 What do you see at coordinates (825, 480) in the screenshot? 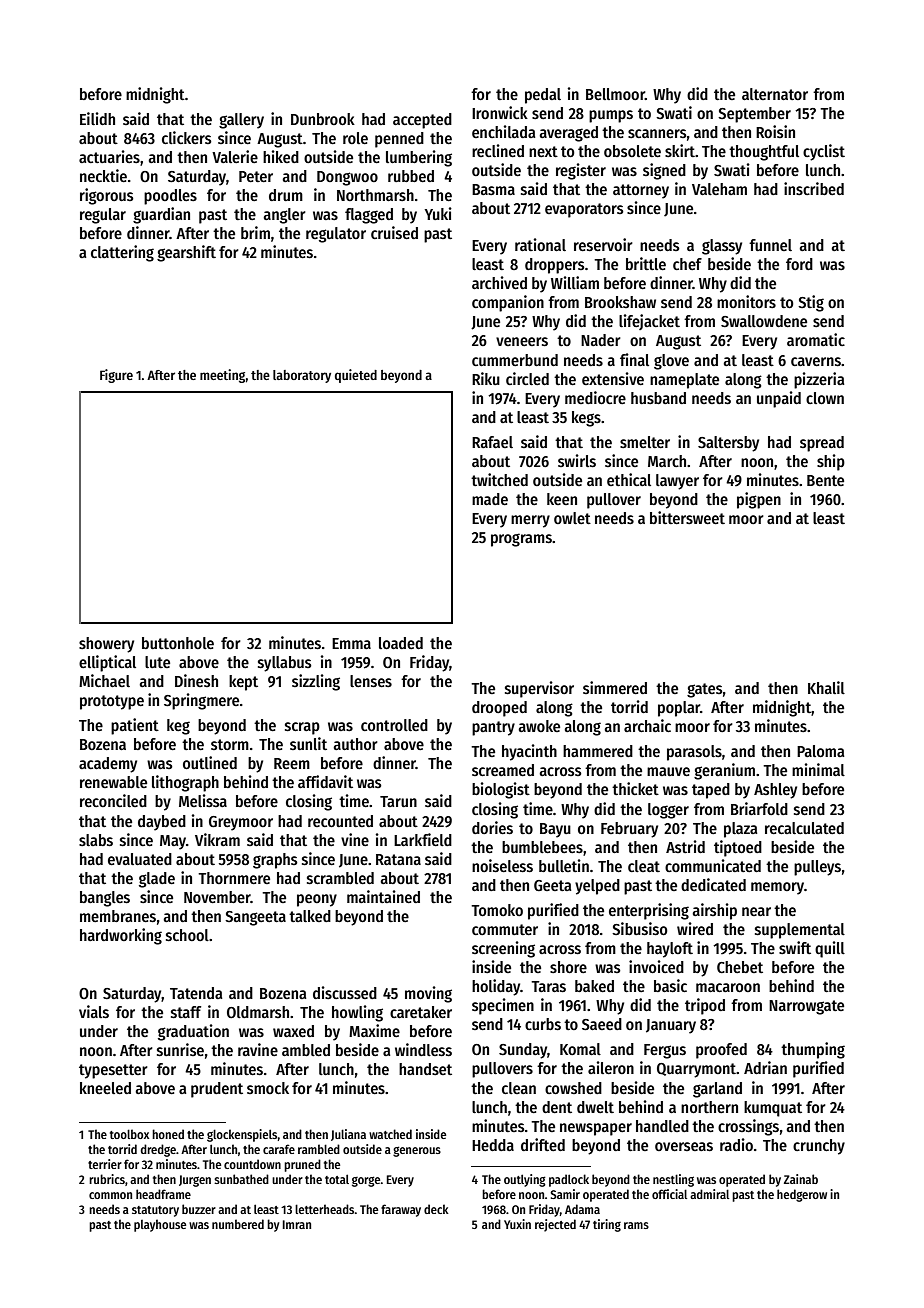
I see `Bente` at bounding box center [825, 480].
